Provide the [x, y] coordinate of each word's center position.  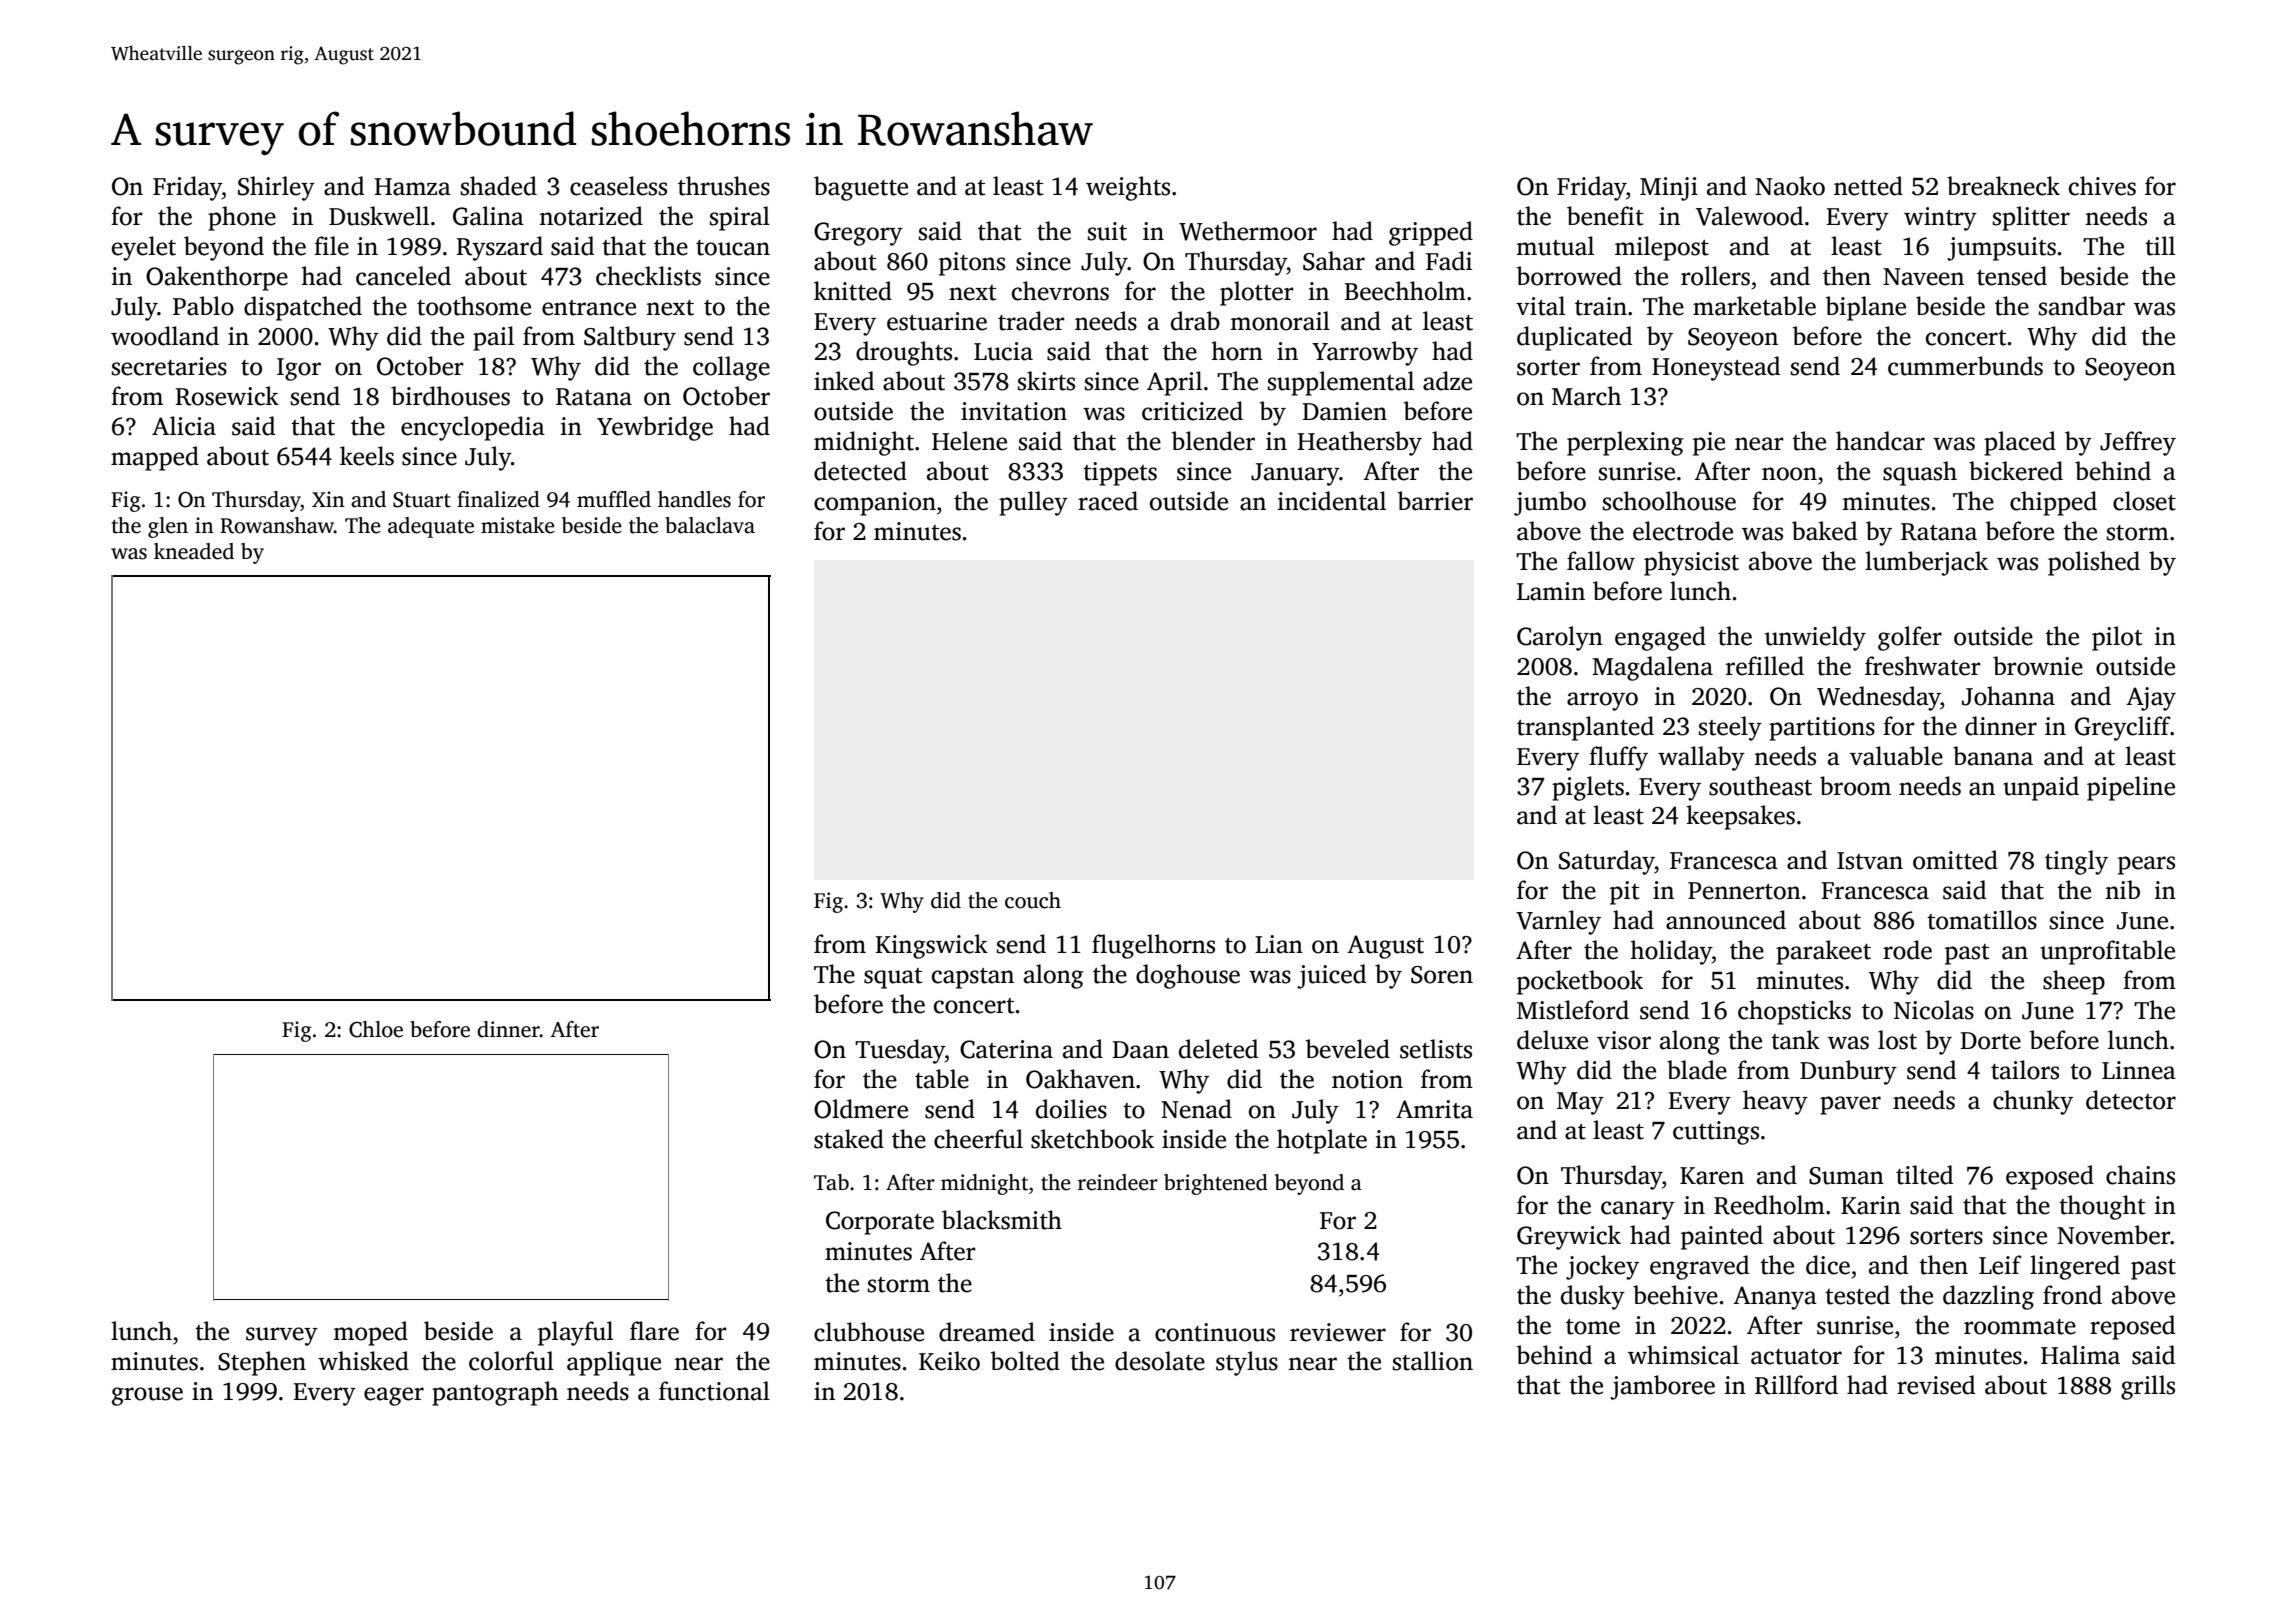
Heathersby [1359, 443]
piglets [1588, 788]
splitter [2031, 218]
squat [893, 978]
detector [2131, 1100]
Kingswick [931, 946]
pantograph [495, 1393]
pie [1709, 444]
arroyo [1602, 701]
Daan [1140, 1050]
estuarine [937, 321]
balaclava [710, 525]
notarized [591, 216]
